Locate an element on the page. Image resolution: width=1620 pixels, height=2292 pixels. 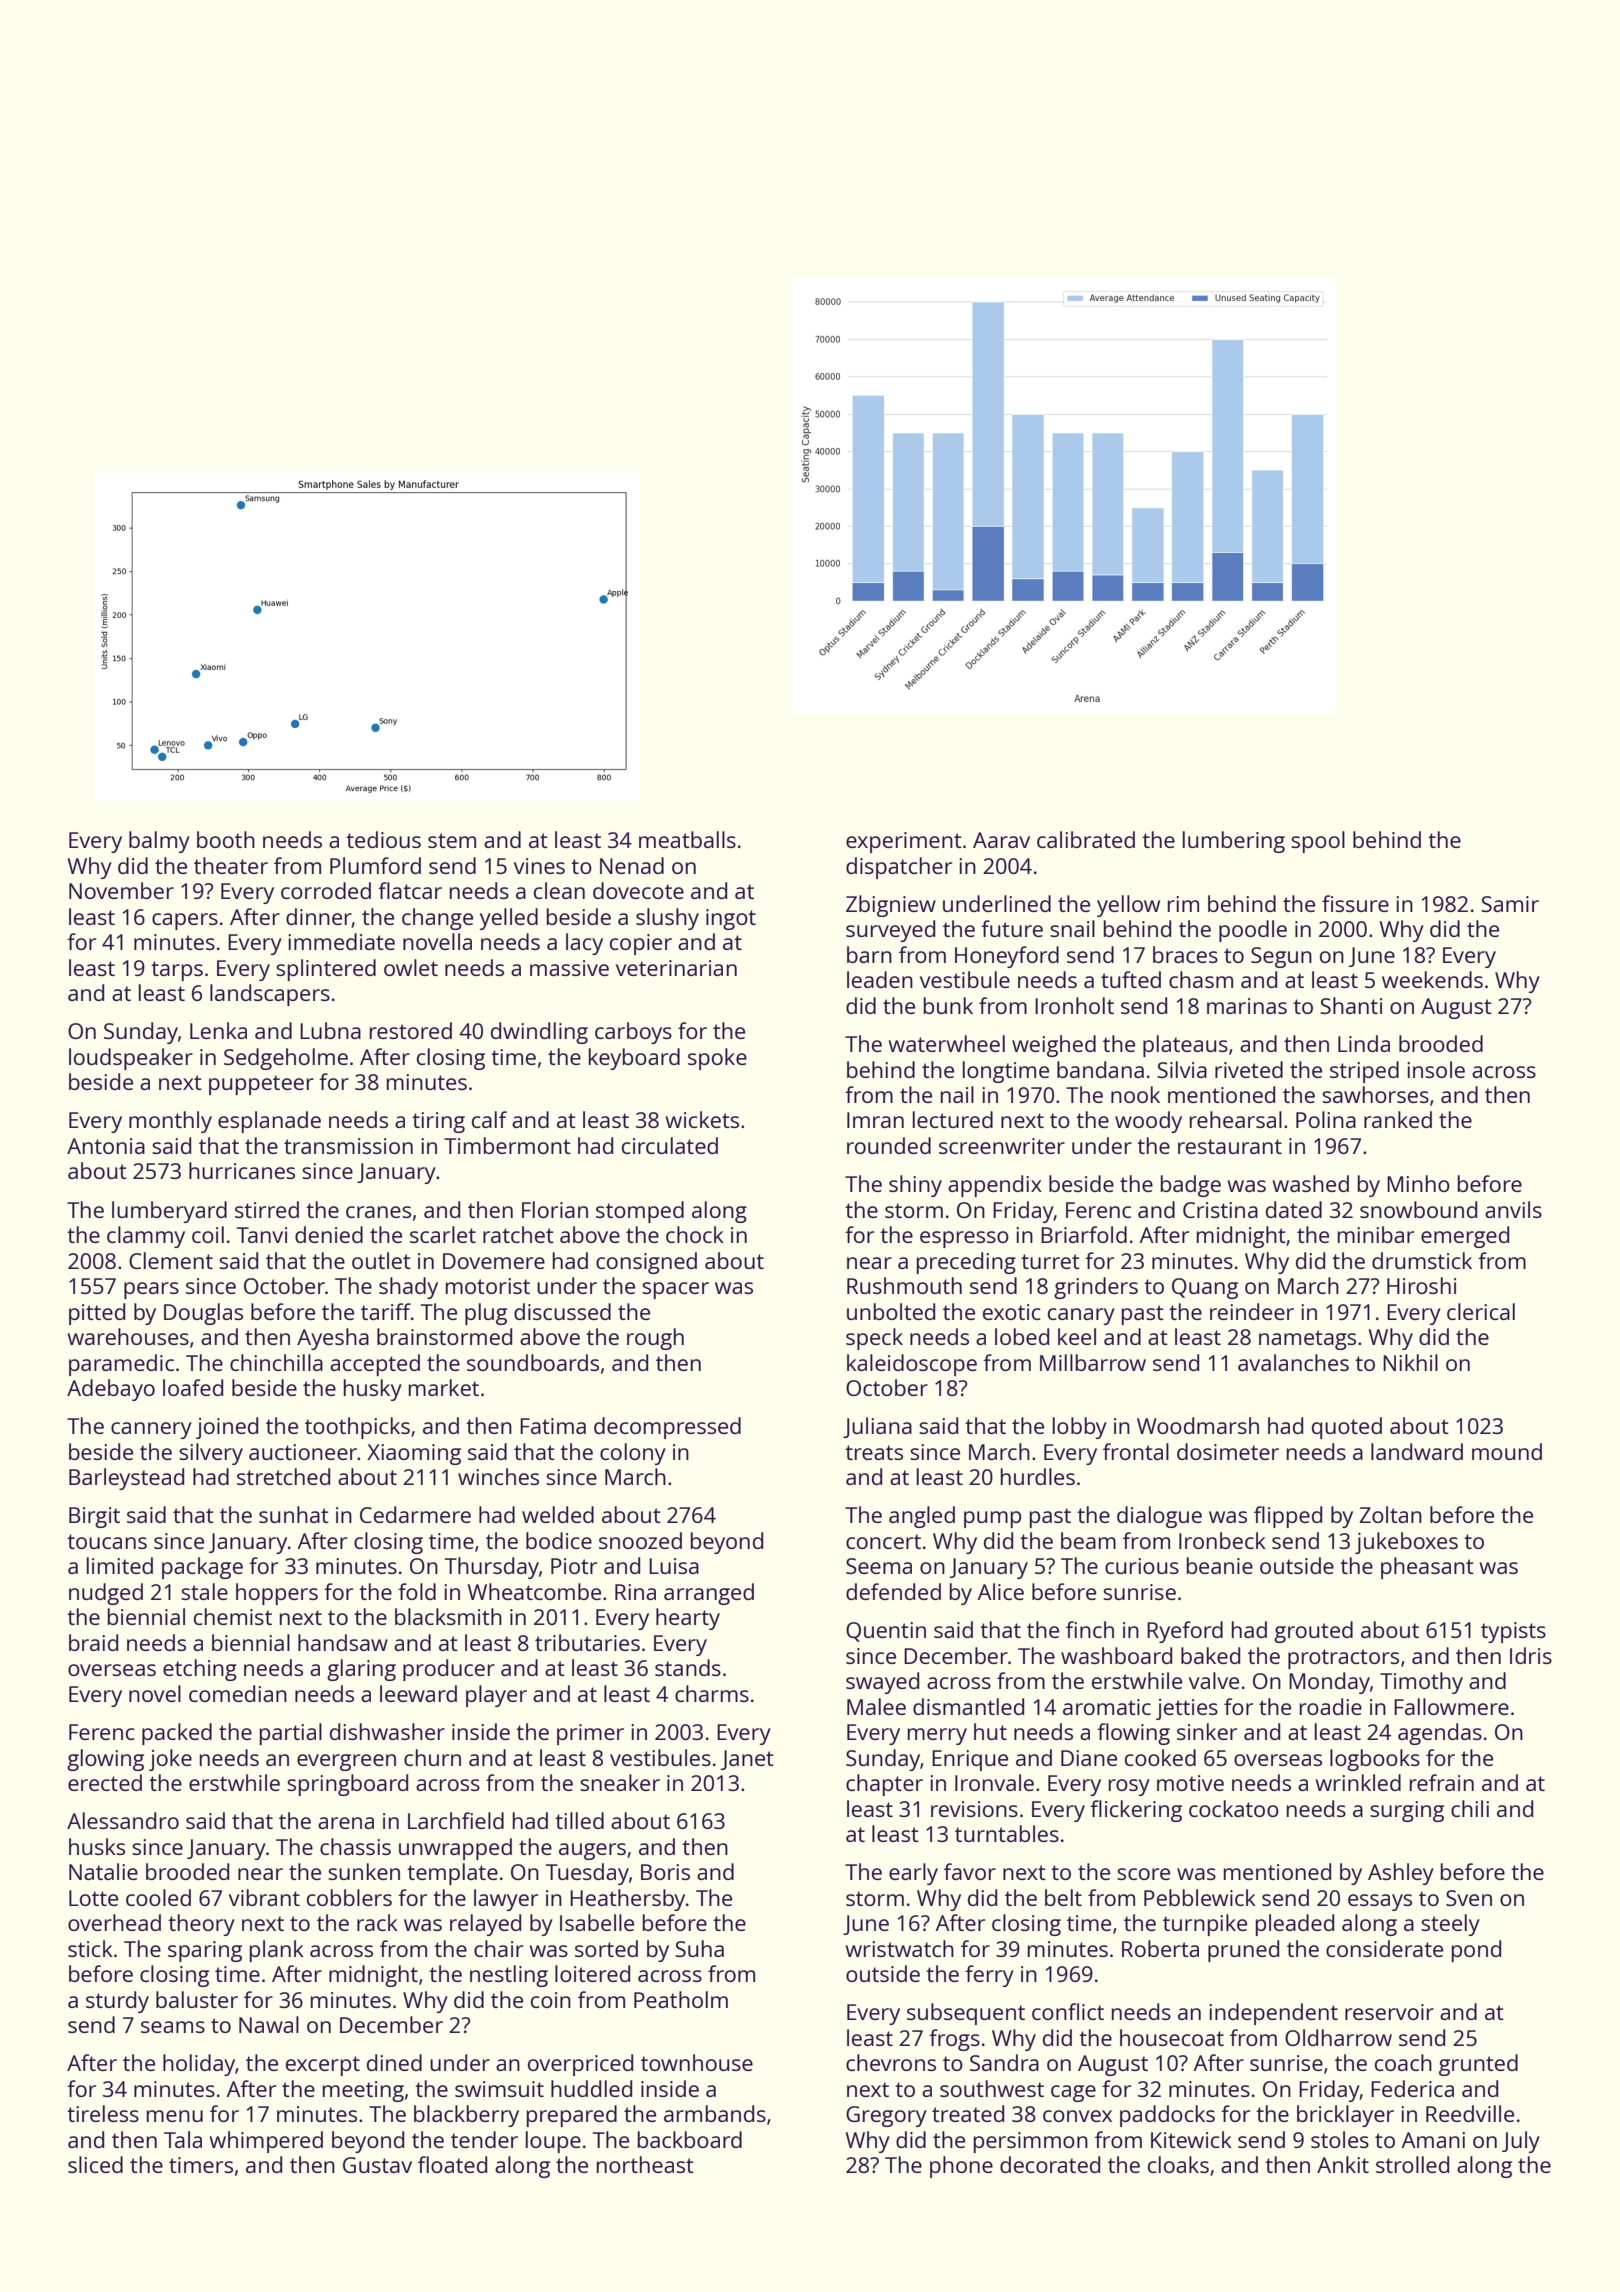
chili is located at coordinates (1470, 1808).
